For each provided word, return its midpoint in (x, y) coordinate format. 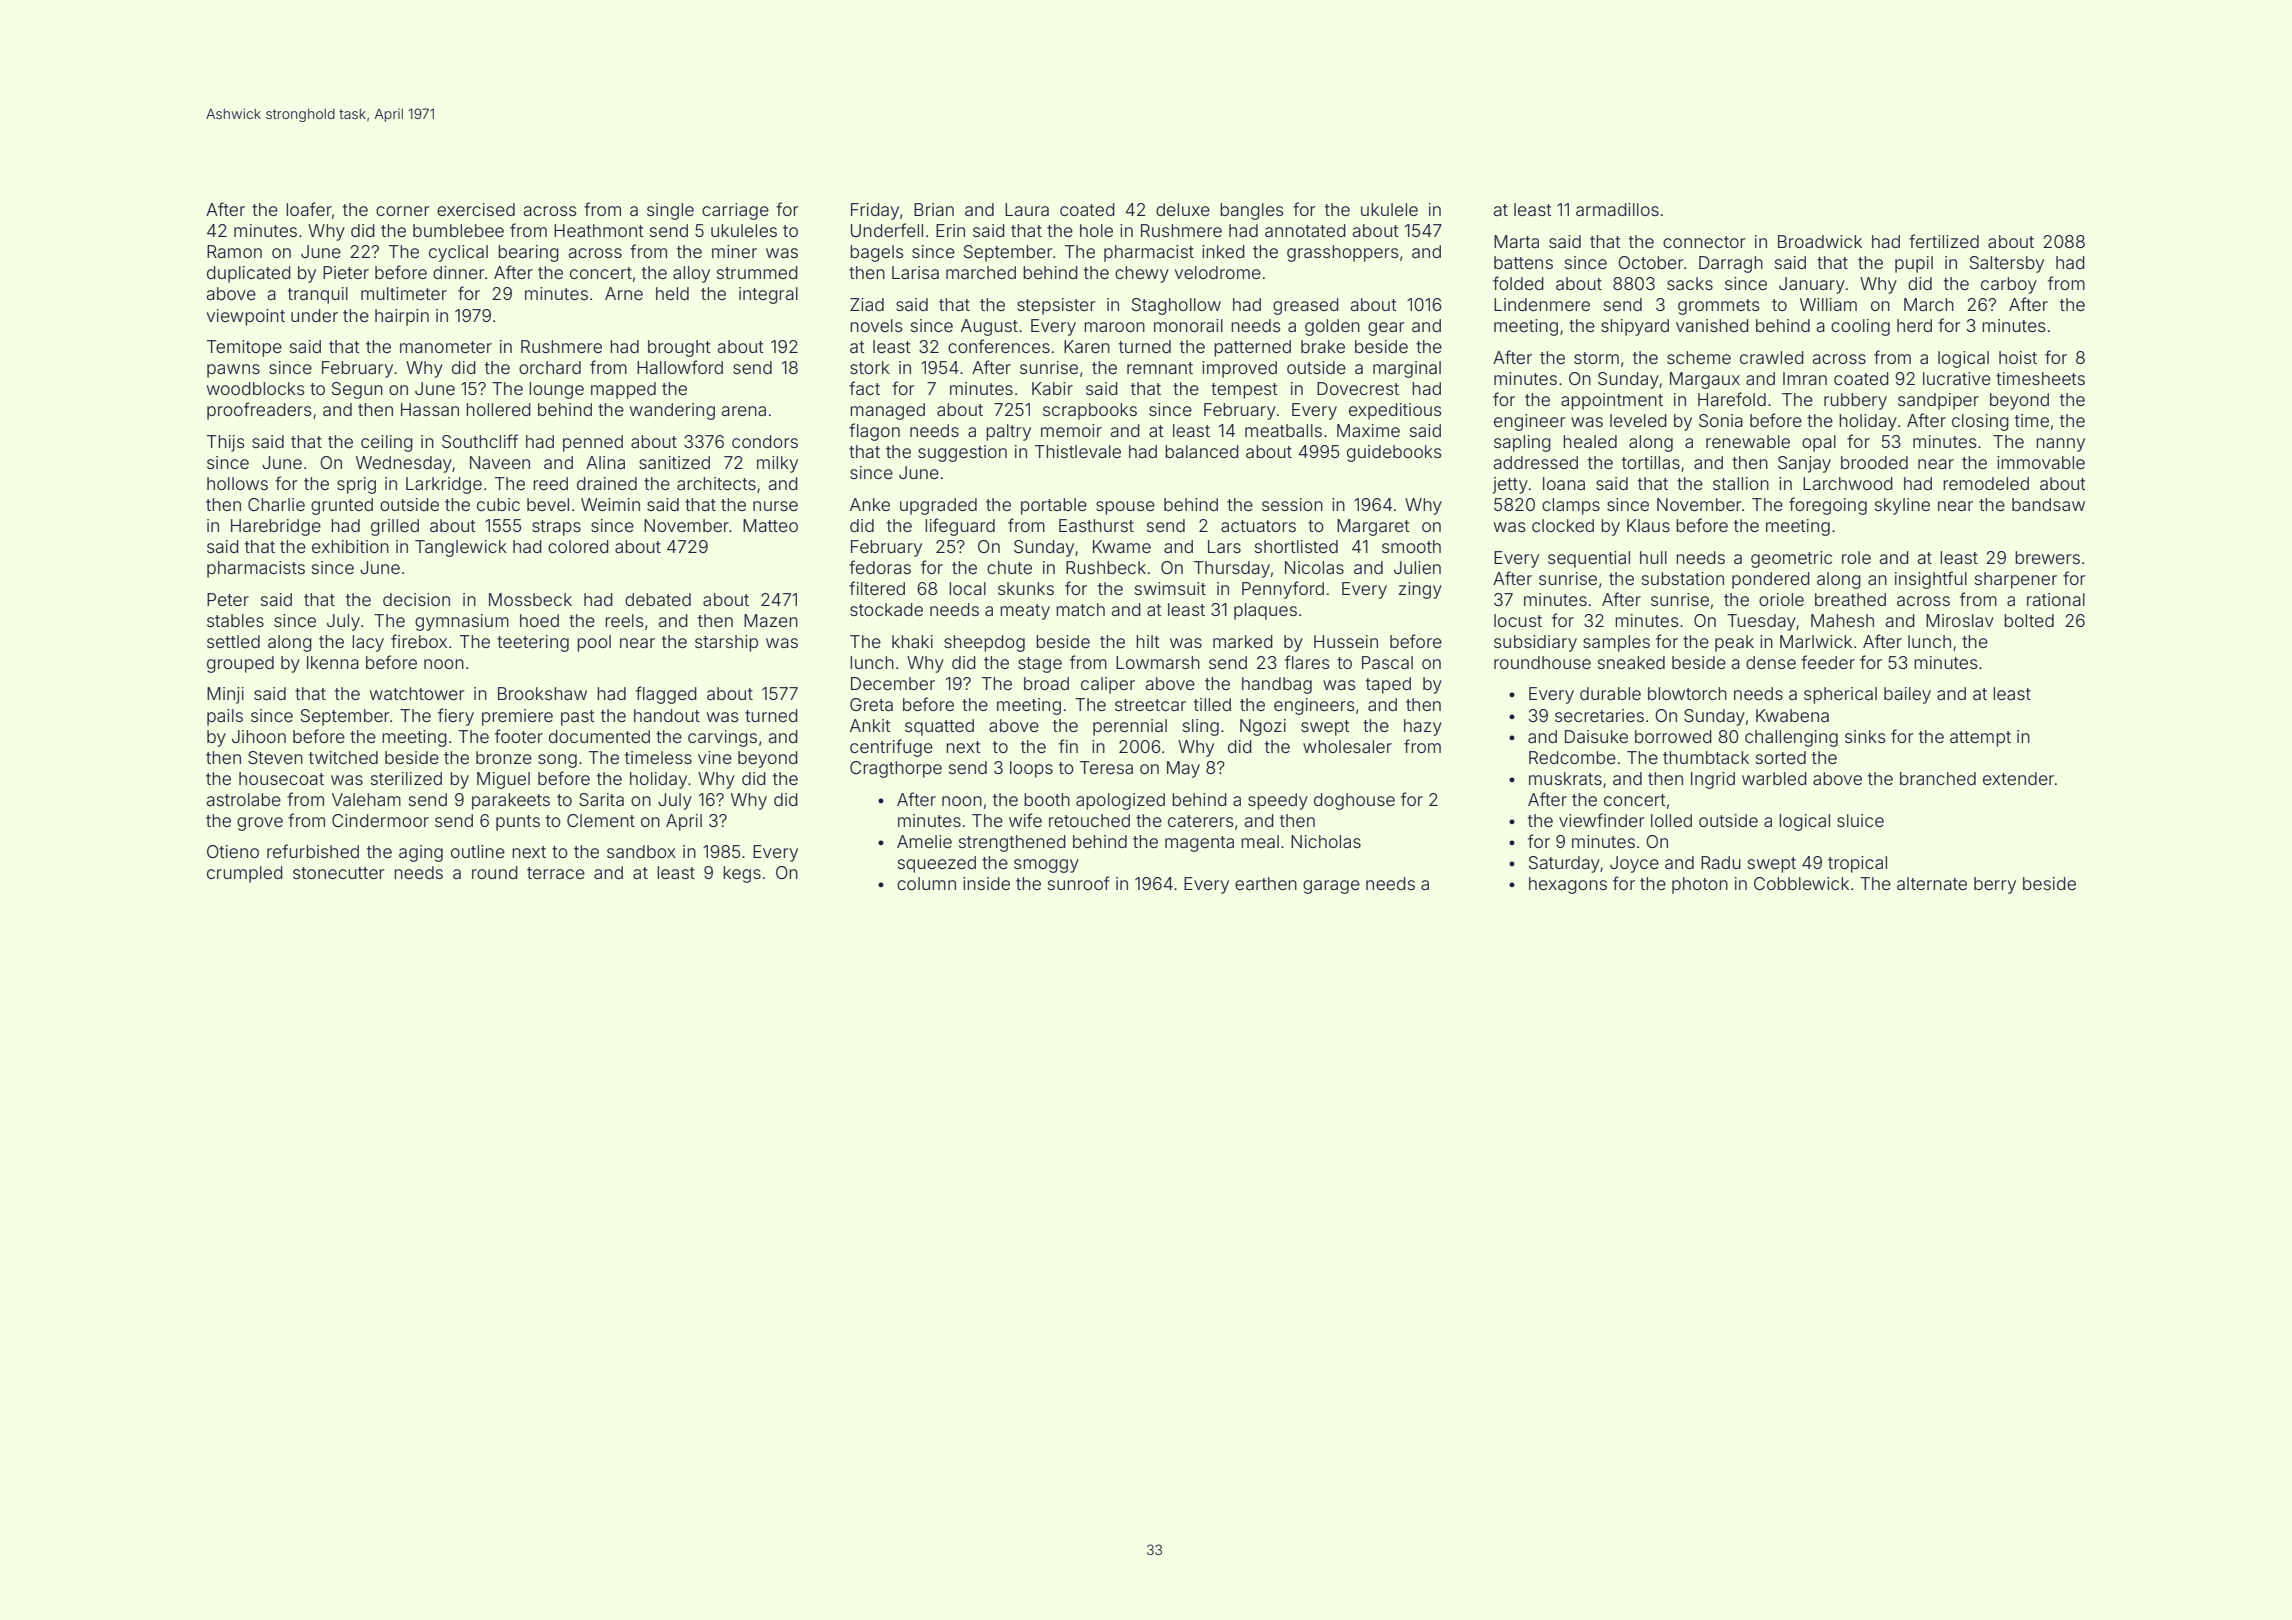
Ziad (867, 304)
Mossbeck (530, 599)
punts (518, 823)
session (1292, 504)
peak (1734, 643)
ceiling (387, 443)
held (672, 293)
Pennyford (1283, 590)
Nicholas (1326, 841)
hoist (2018, 357)
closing (1980, 422)
